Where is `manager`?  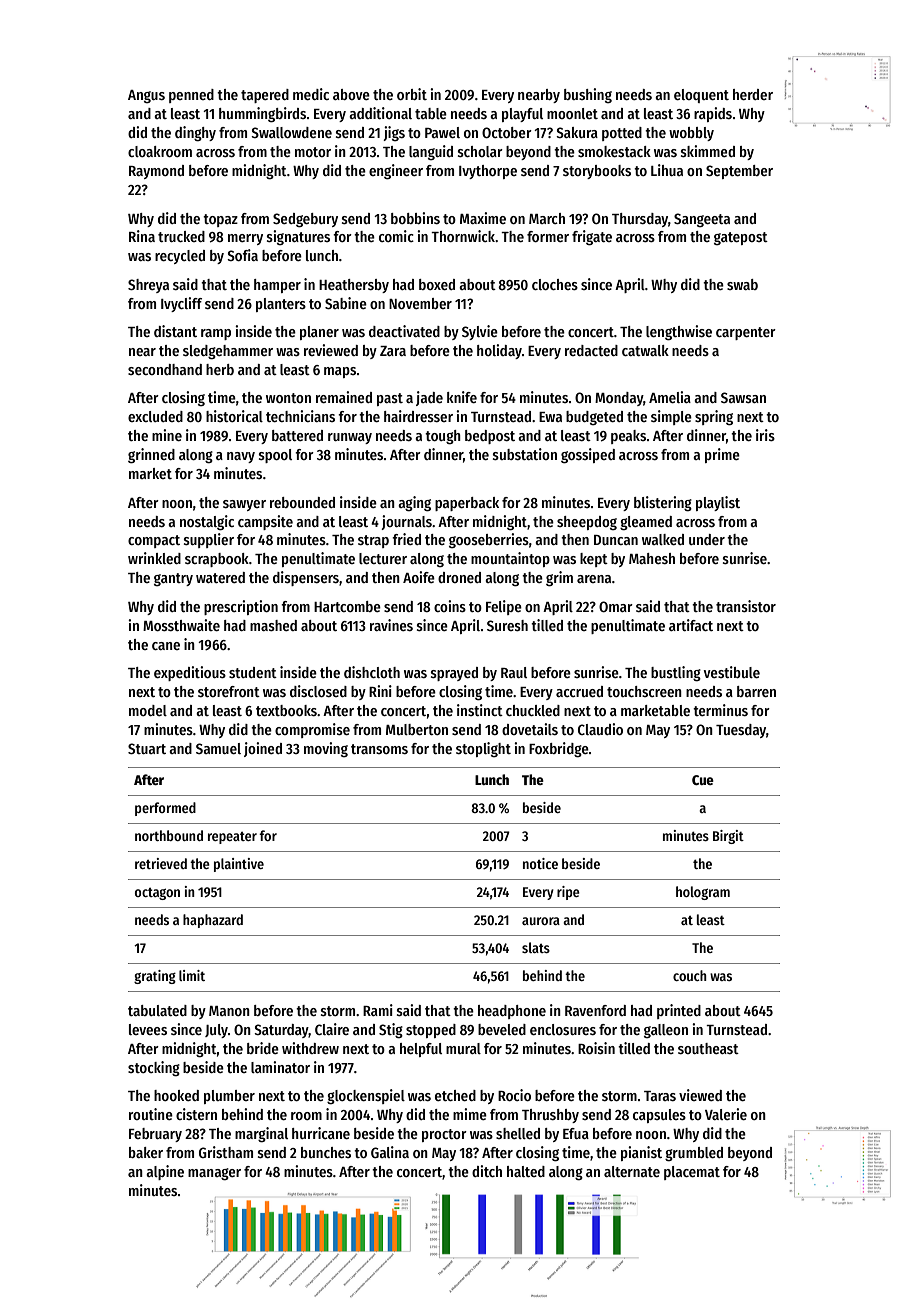
manager is located at coordinates (214, 1174).
